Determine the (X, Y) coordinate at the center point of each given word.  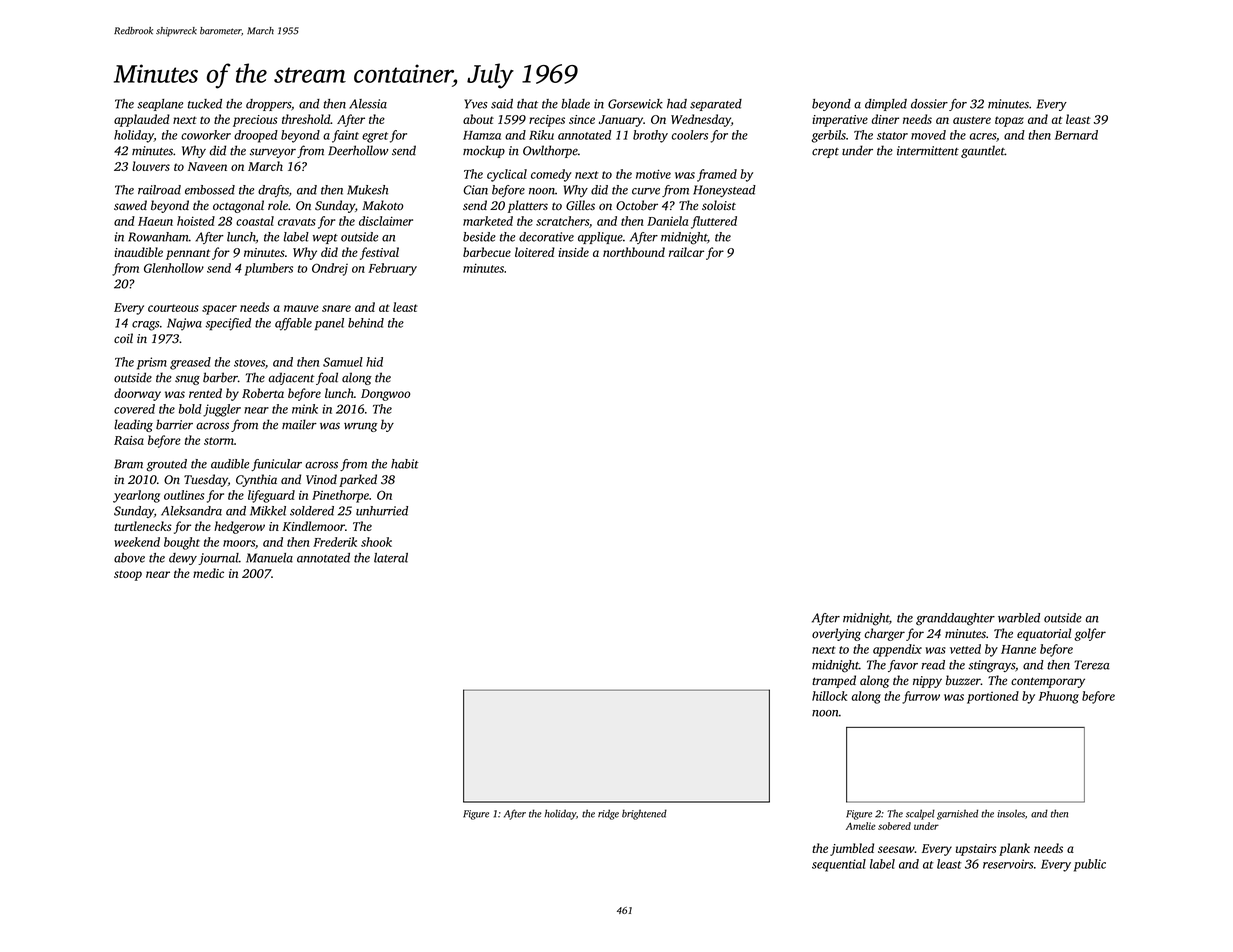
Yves (476, 104)
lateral (391, 558)
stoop (128, 575)
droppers (268, 105)
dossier (929, 104)
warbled (1019, 618)
